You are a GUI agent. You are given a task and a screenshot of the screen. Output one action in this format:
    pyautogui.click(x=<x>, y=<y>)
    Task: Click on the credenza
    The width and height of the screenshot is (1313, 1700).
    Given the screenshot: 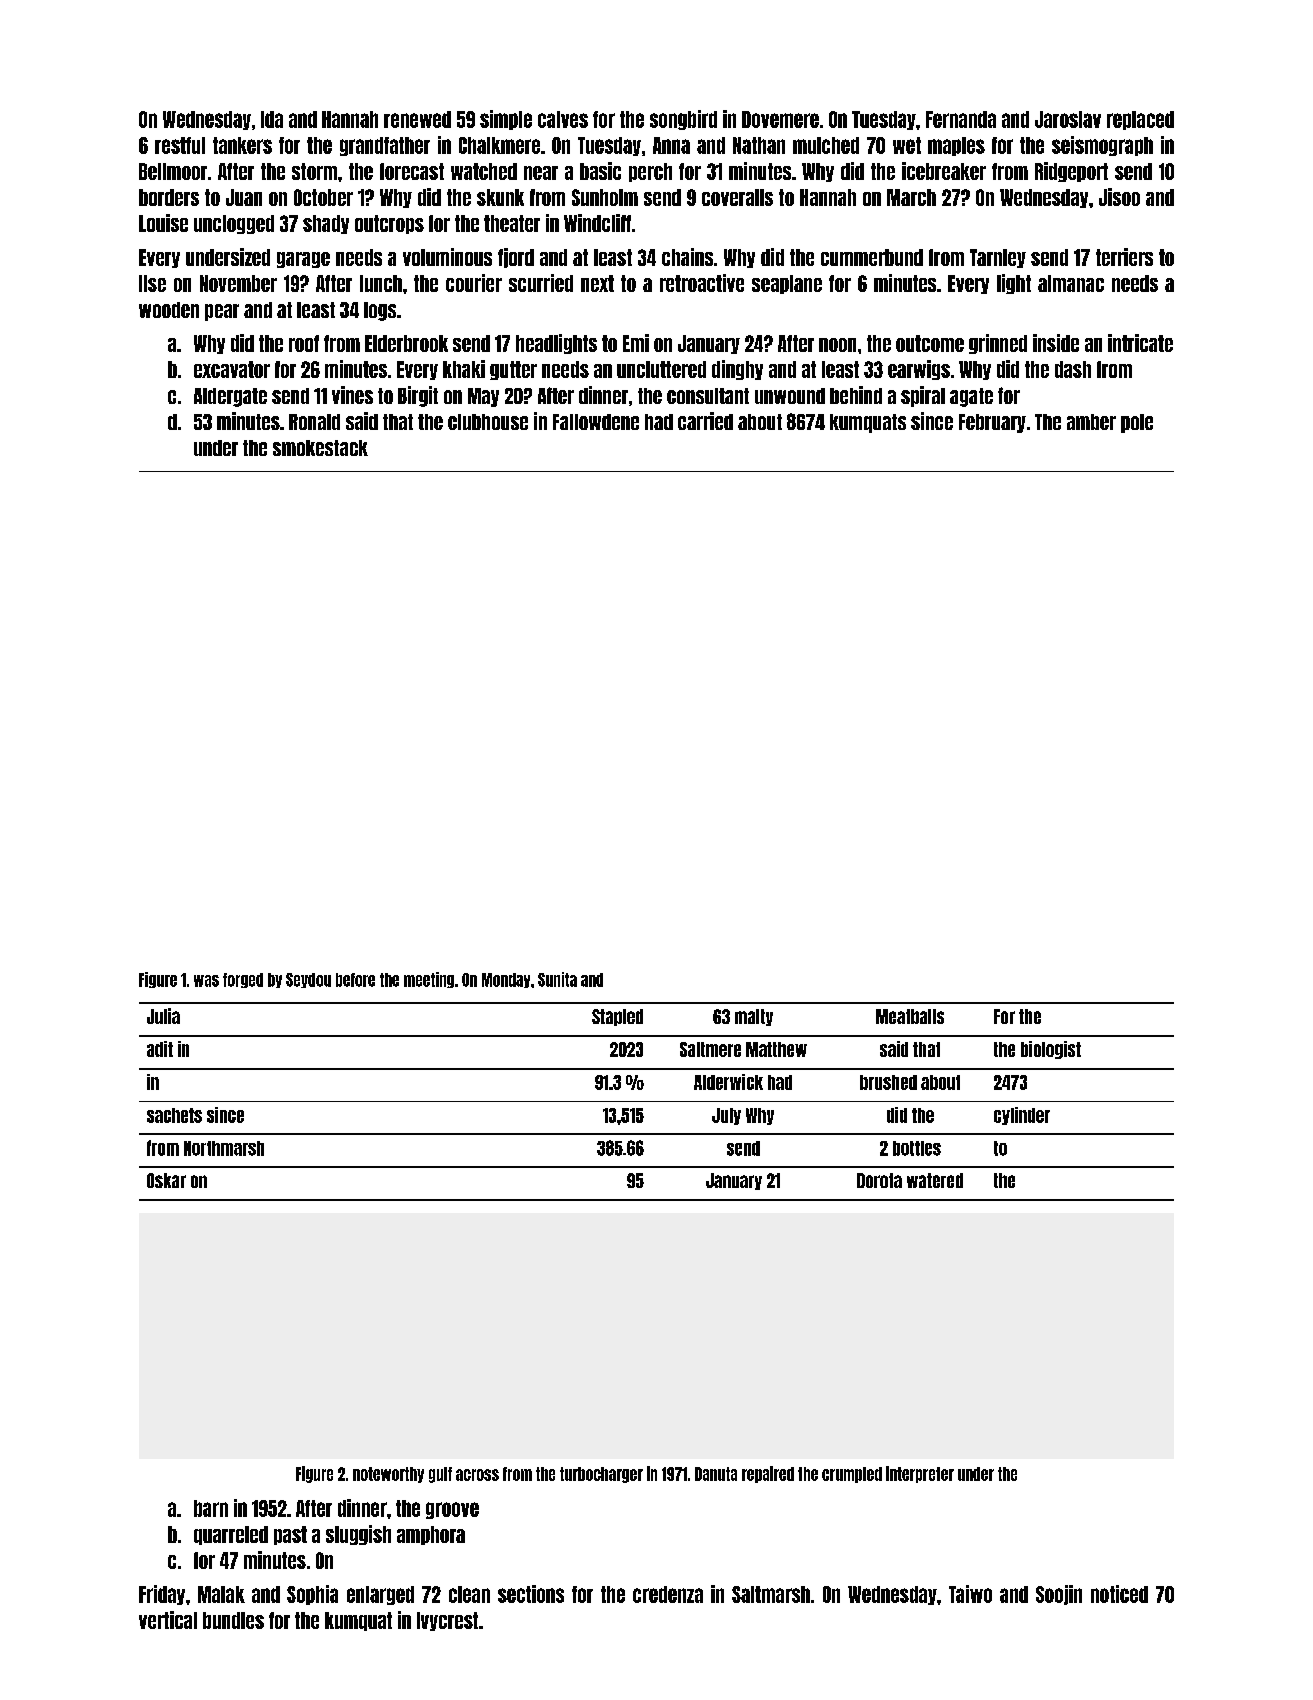 What is the action you would take?
    pyautogui.click(x=668, y=1594)
